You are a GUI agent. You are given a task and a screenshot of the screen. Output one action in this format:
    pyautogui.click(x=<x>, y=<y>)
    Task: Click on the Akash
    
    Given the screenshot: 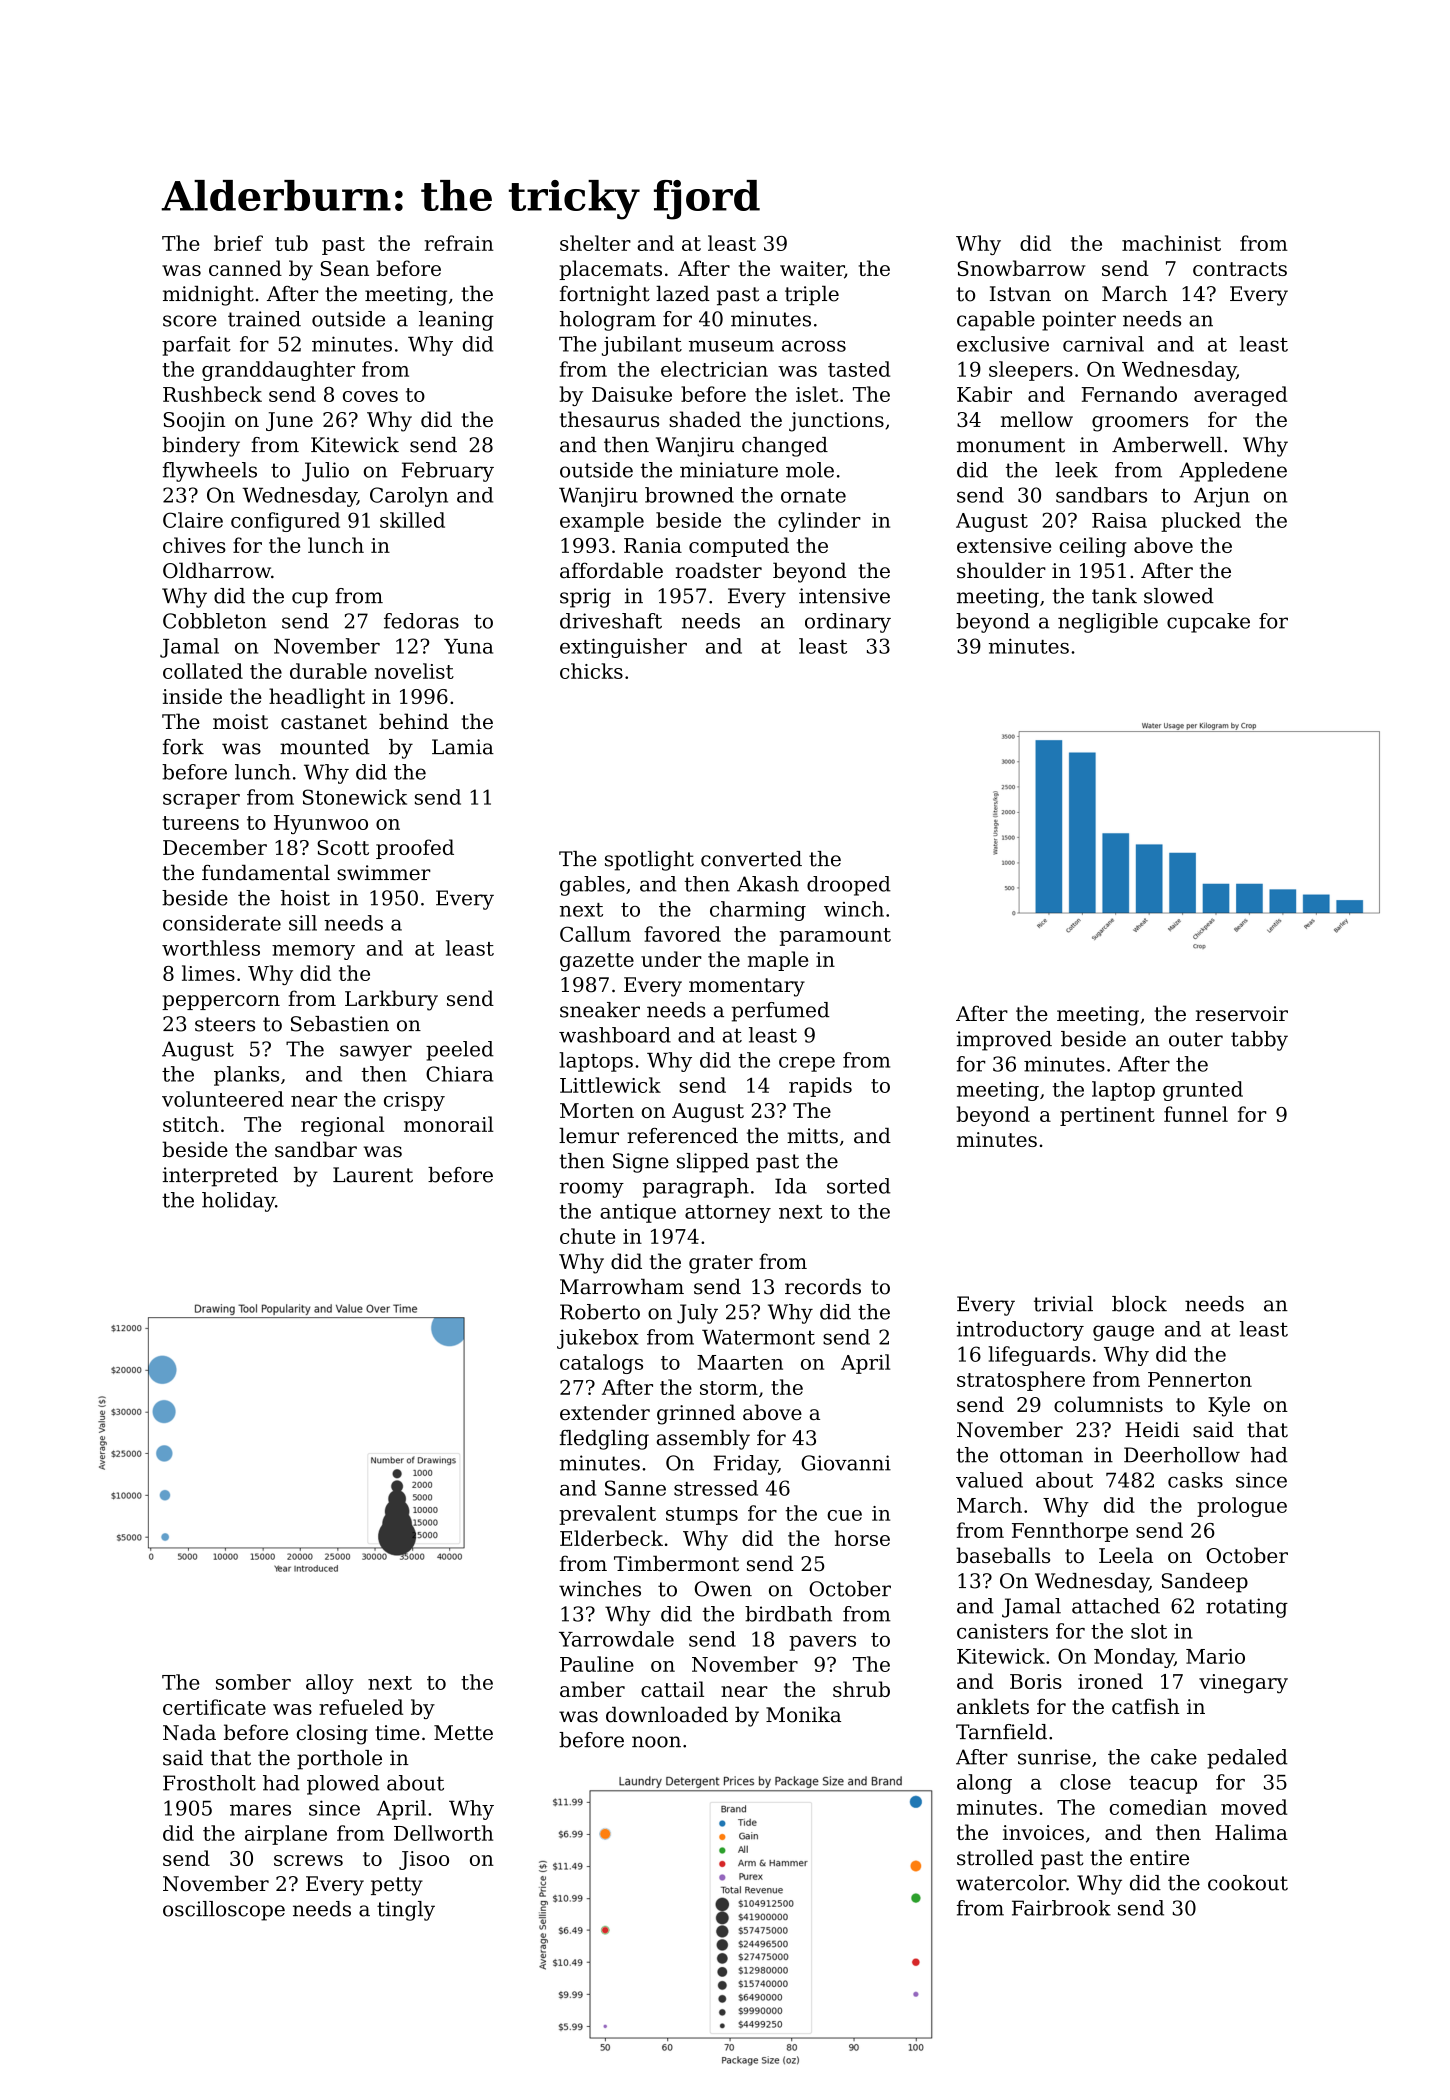 What is the action you would take?
    pyautogui.click(x=768, y=884)
